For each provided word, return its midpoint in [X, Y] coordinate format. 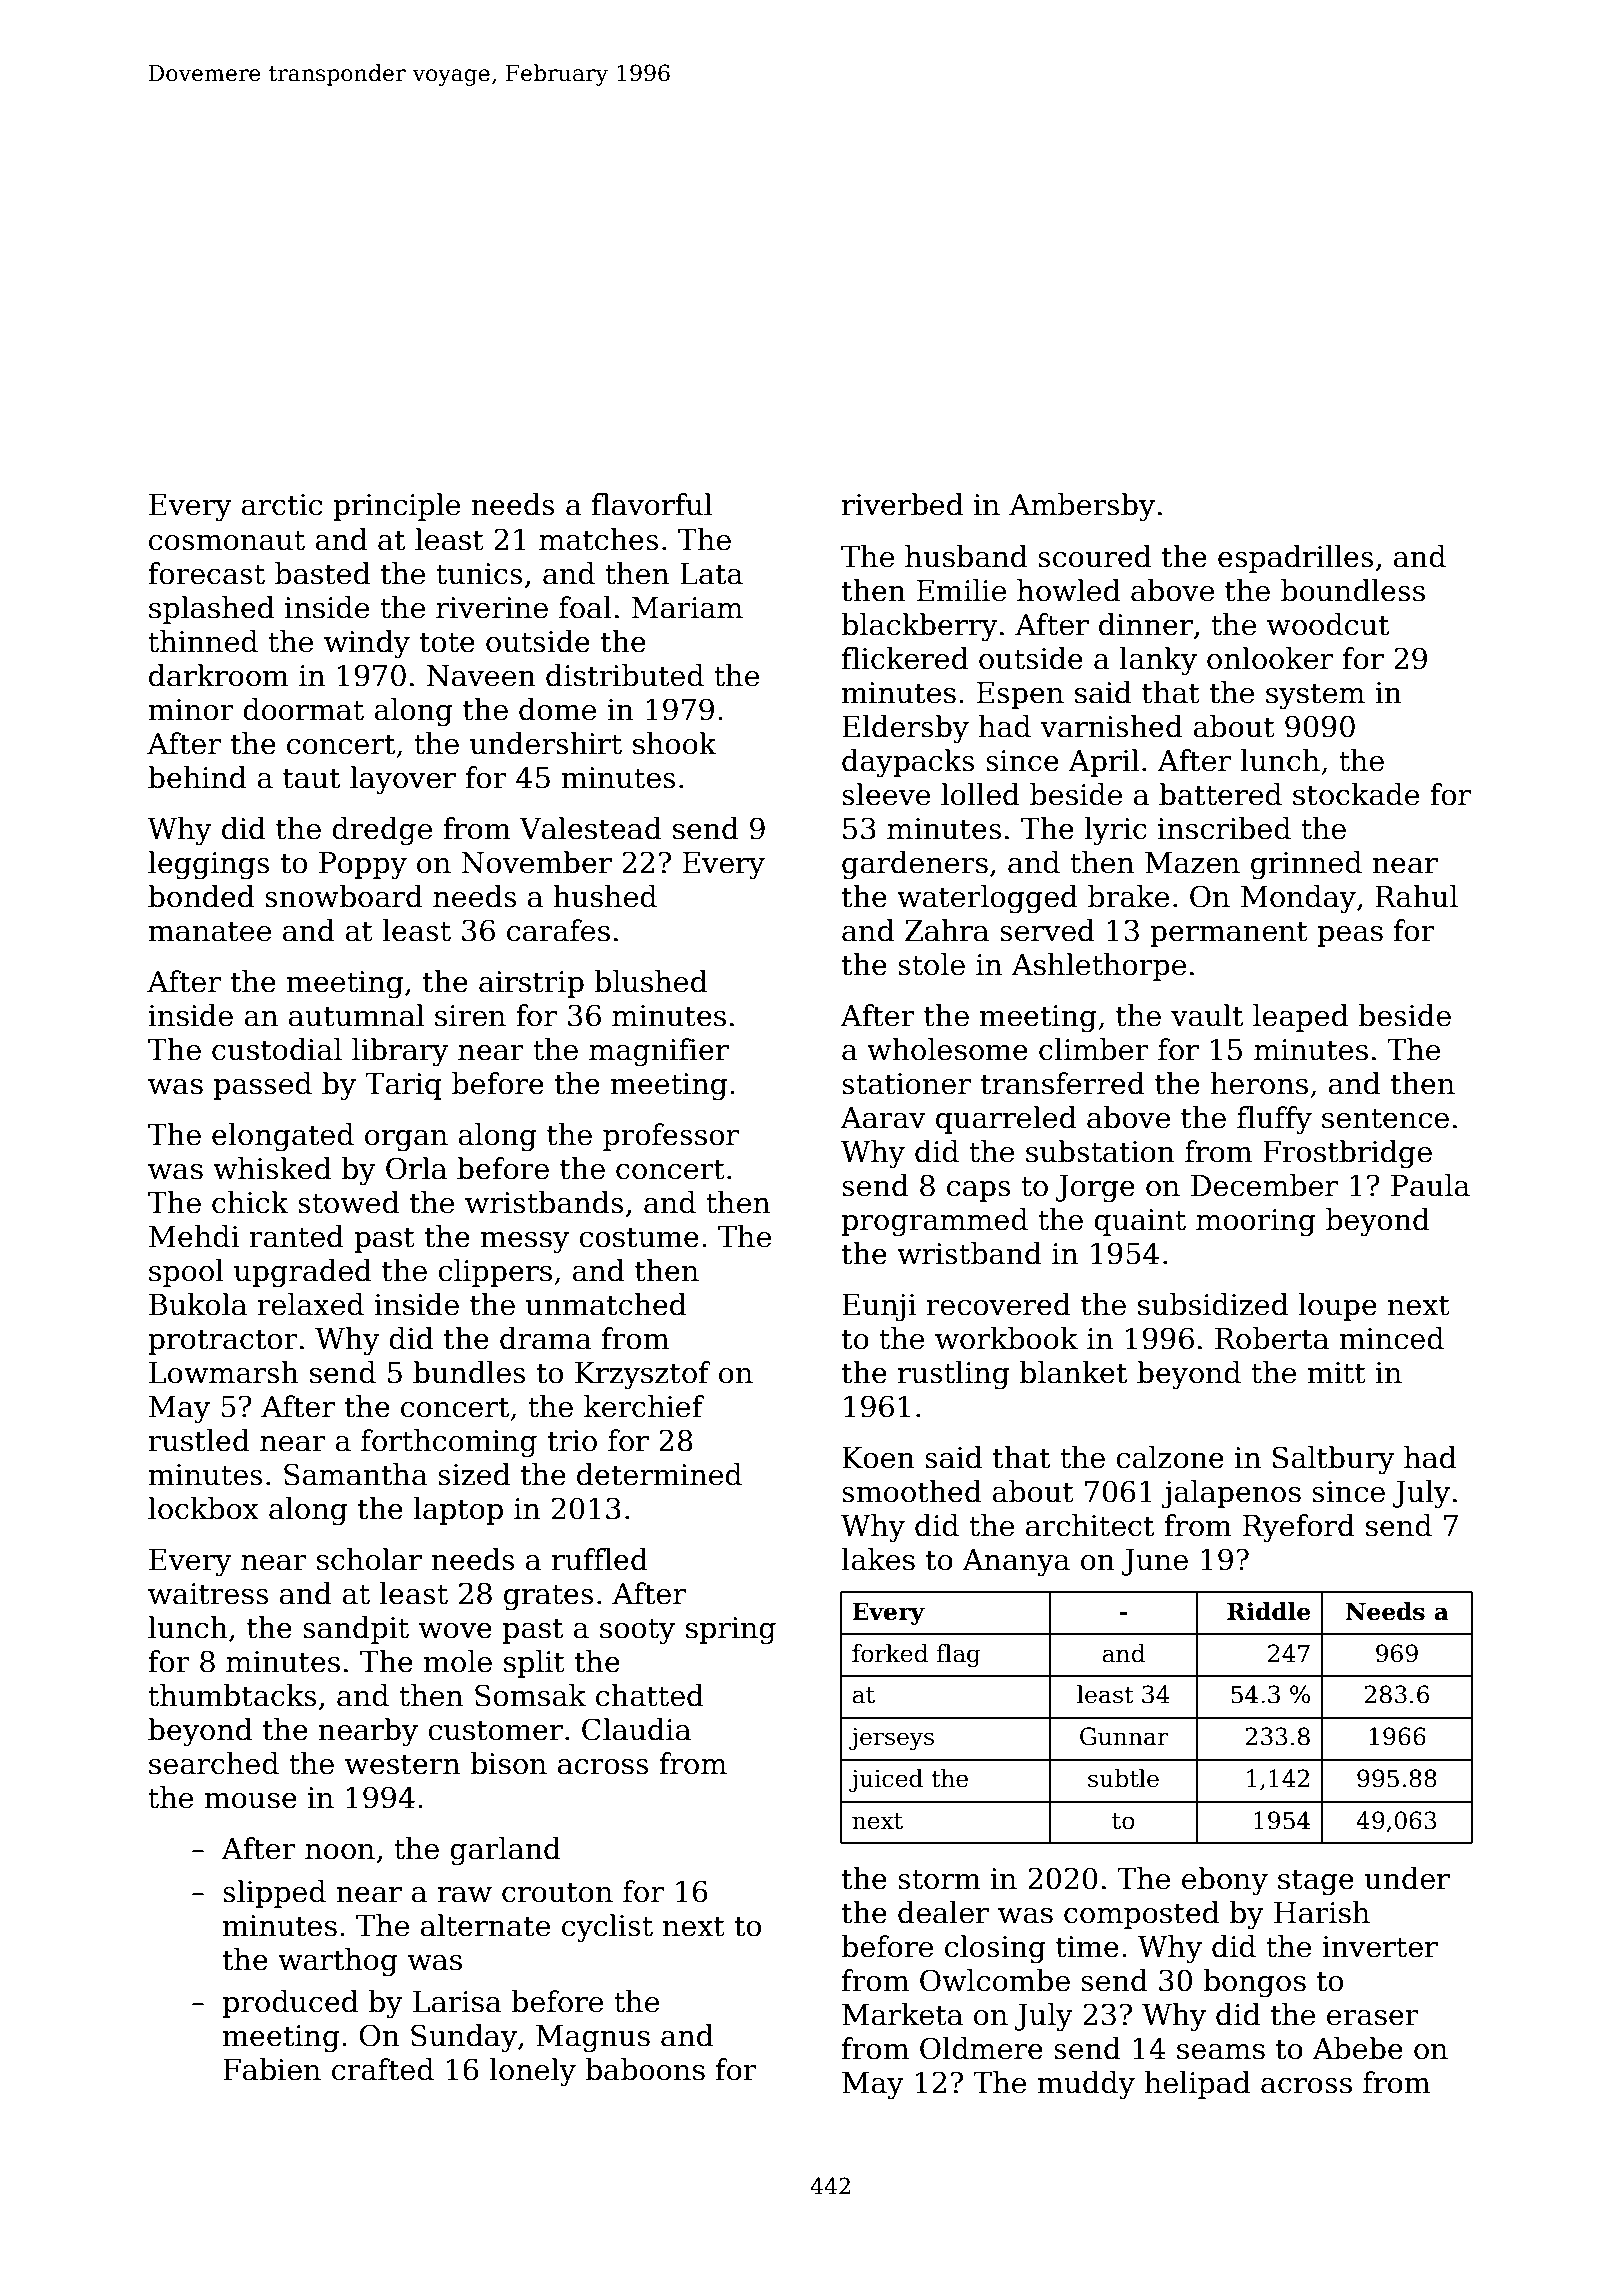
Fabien [272, 2069]
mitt [1336, 1373]
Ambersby [1082, 507]
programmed [935, 1222]
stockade [1356, 794]
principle [396, 507]
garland [505, 1851]
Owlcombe [995, 1980]
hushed [605, 896]
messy [524, 1243]
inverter [1380, 1947]
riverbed [902, 504]
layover [403, 780]
